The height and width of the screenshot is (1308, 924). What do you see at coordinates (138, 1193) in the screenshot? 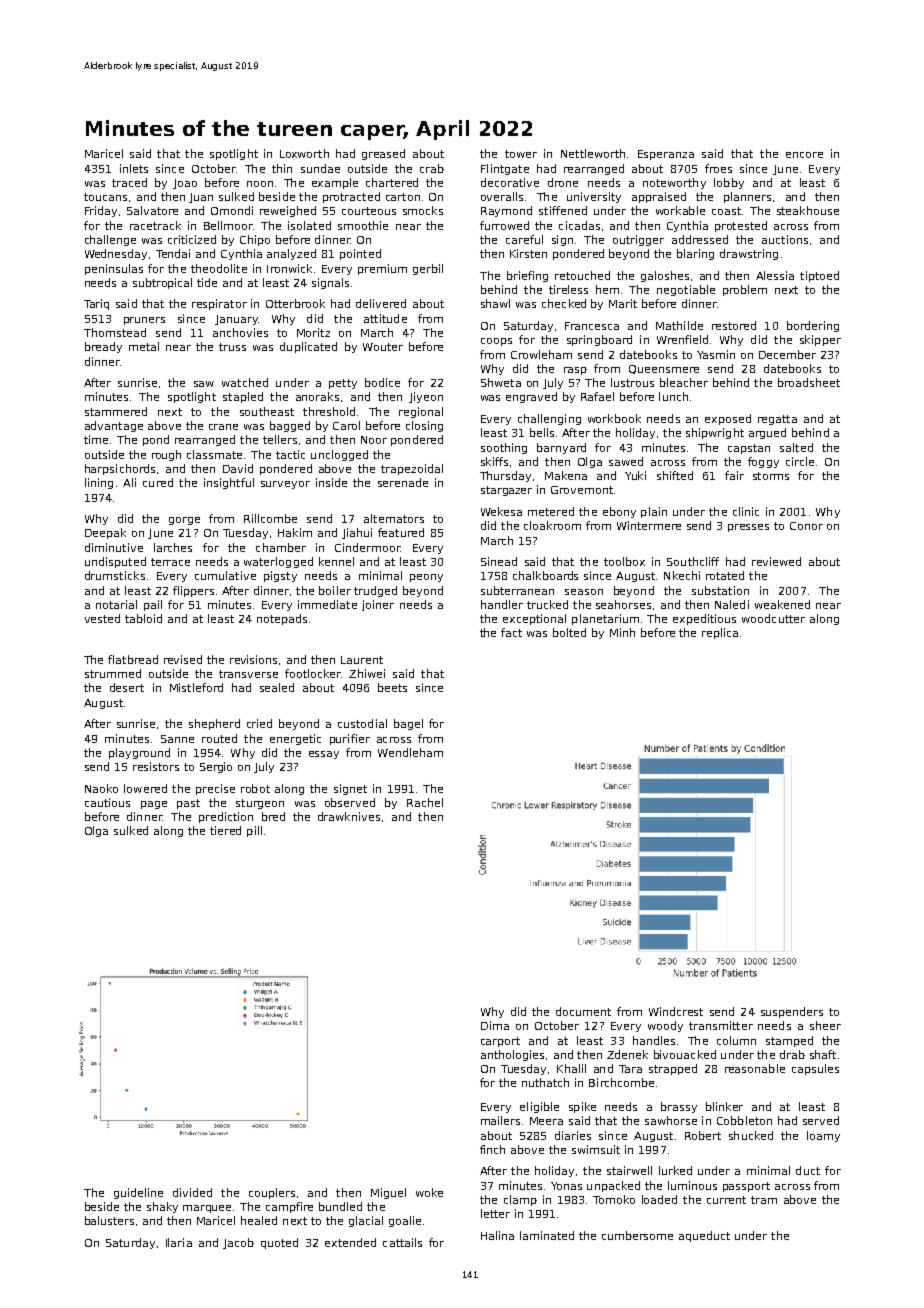
I see `guideline` at bounding box center [138, 1193].
